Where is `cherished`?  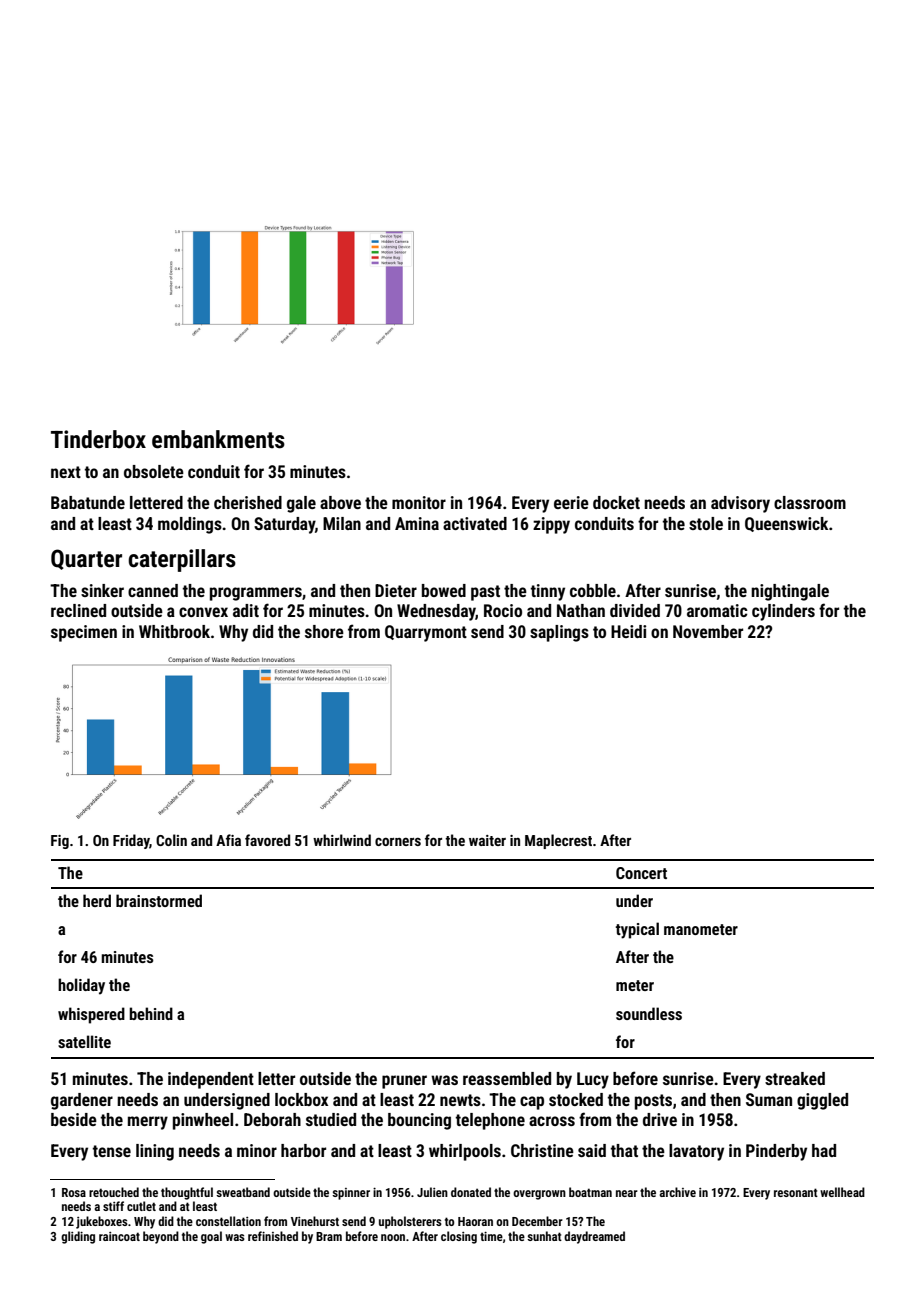 cherished is located at coordinates (248, 502).
